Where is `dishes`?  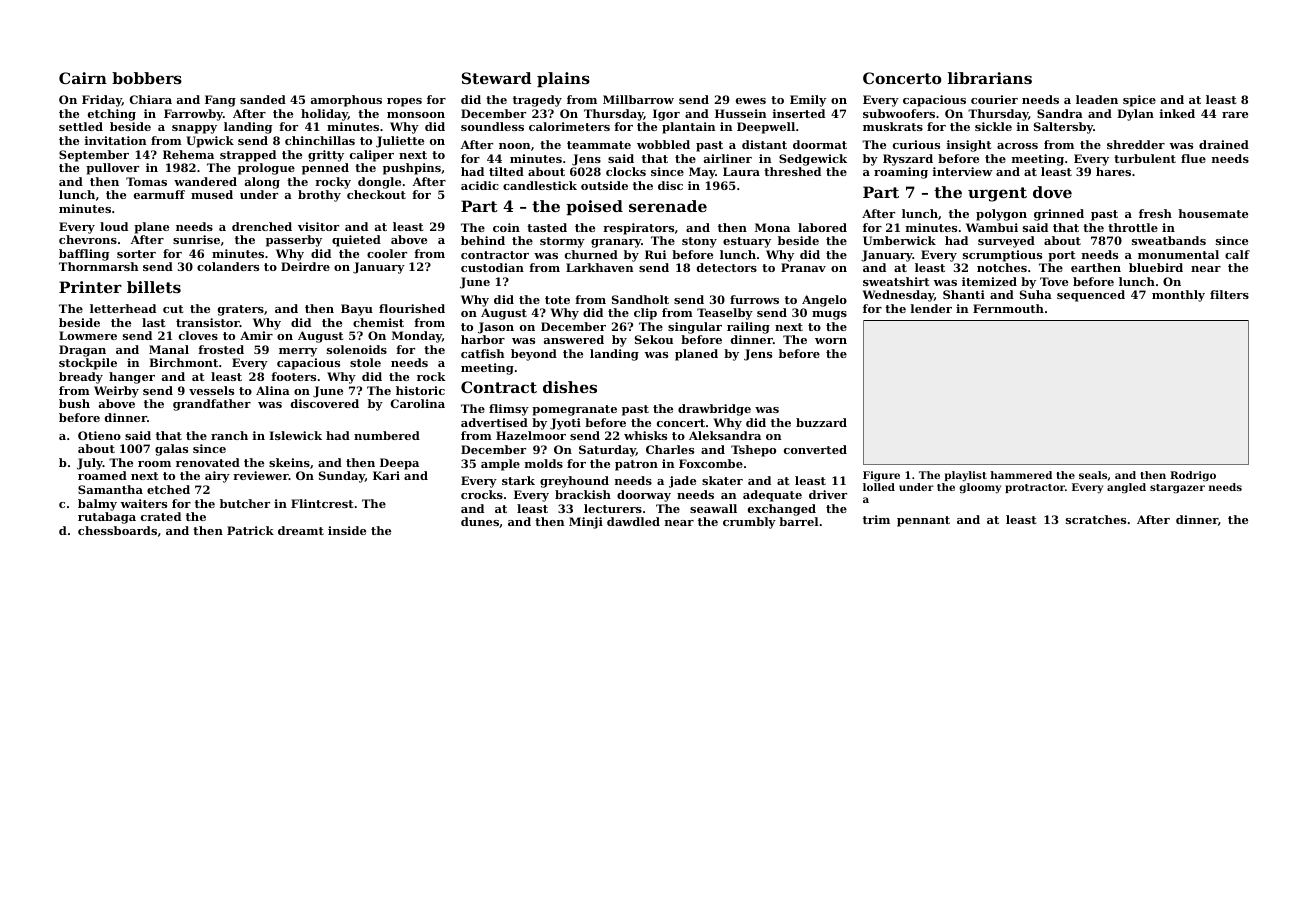
dishes is located at coordinates (570, 387).
